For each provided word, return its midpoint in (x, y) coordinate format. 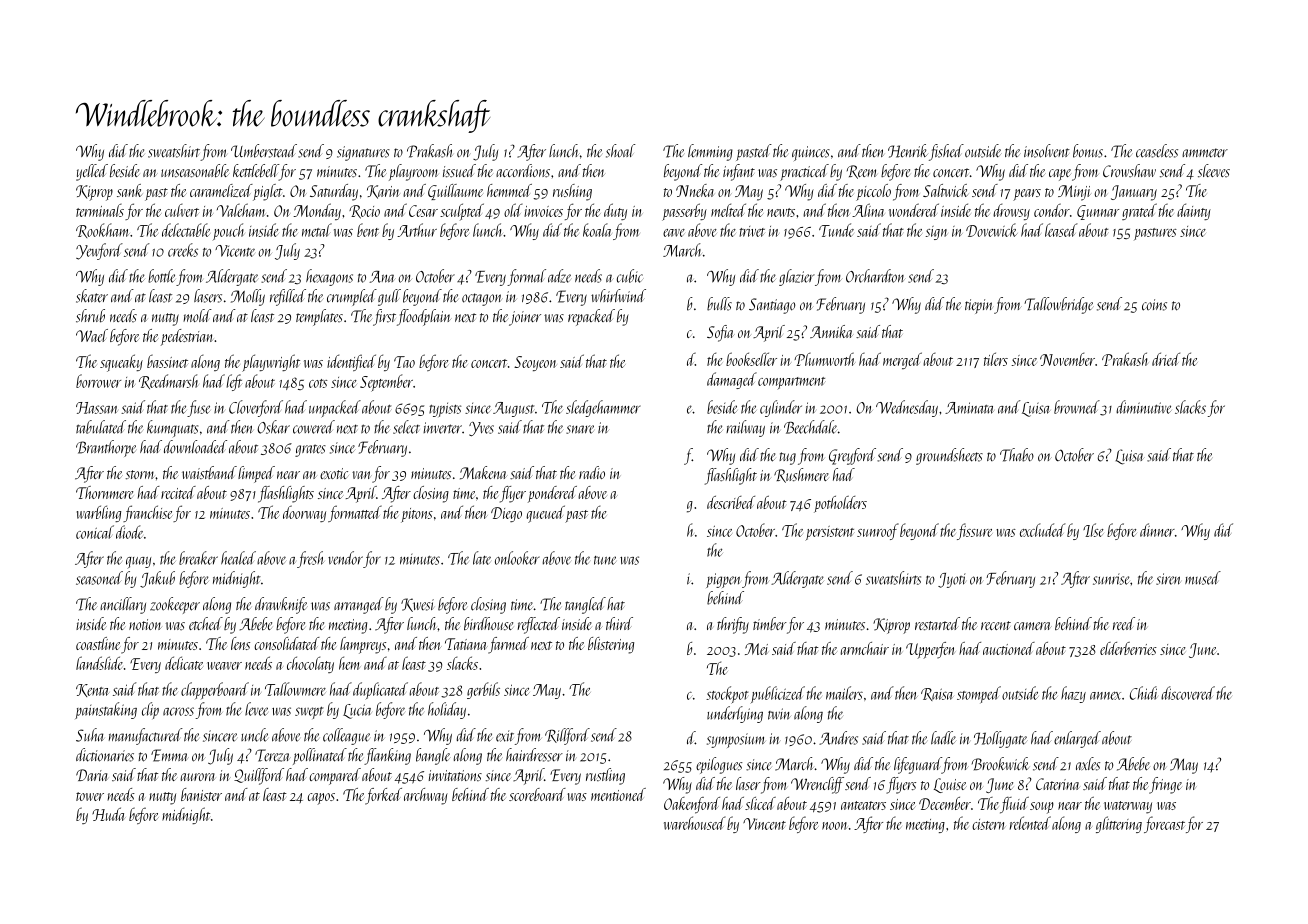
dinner (1157, 530)
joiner (525, 318)
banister (201, 794)
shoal (621, 151)
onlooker (517, 558)
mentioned (618, 794)
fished (946, 152)
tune (605, 560)
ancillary (123, 605)
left (234, 382)
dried (1166, 359)
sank (129, 190)
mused (1203, 578)
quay (138, 563)
